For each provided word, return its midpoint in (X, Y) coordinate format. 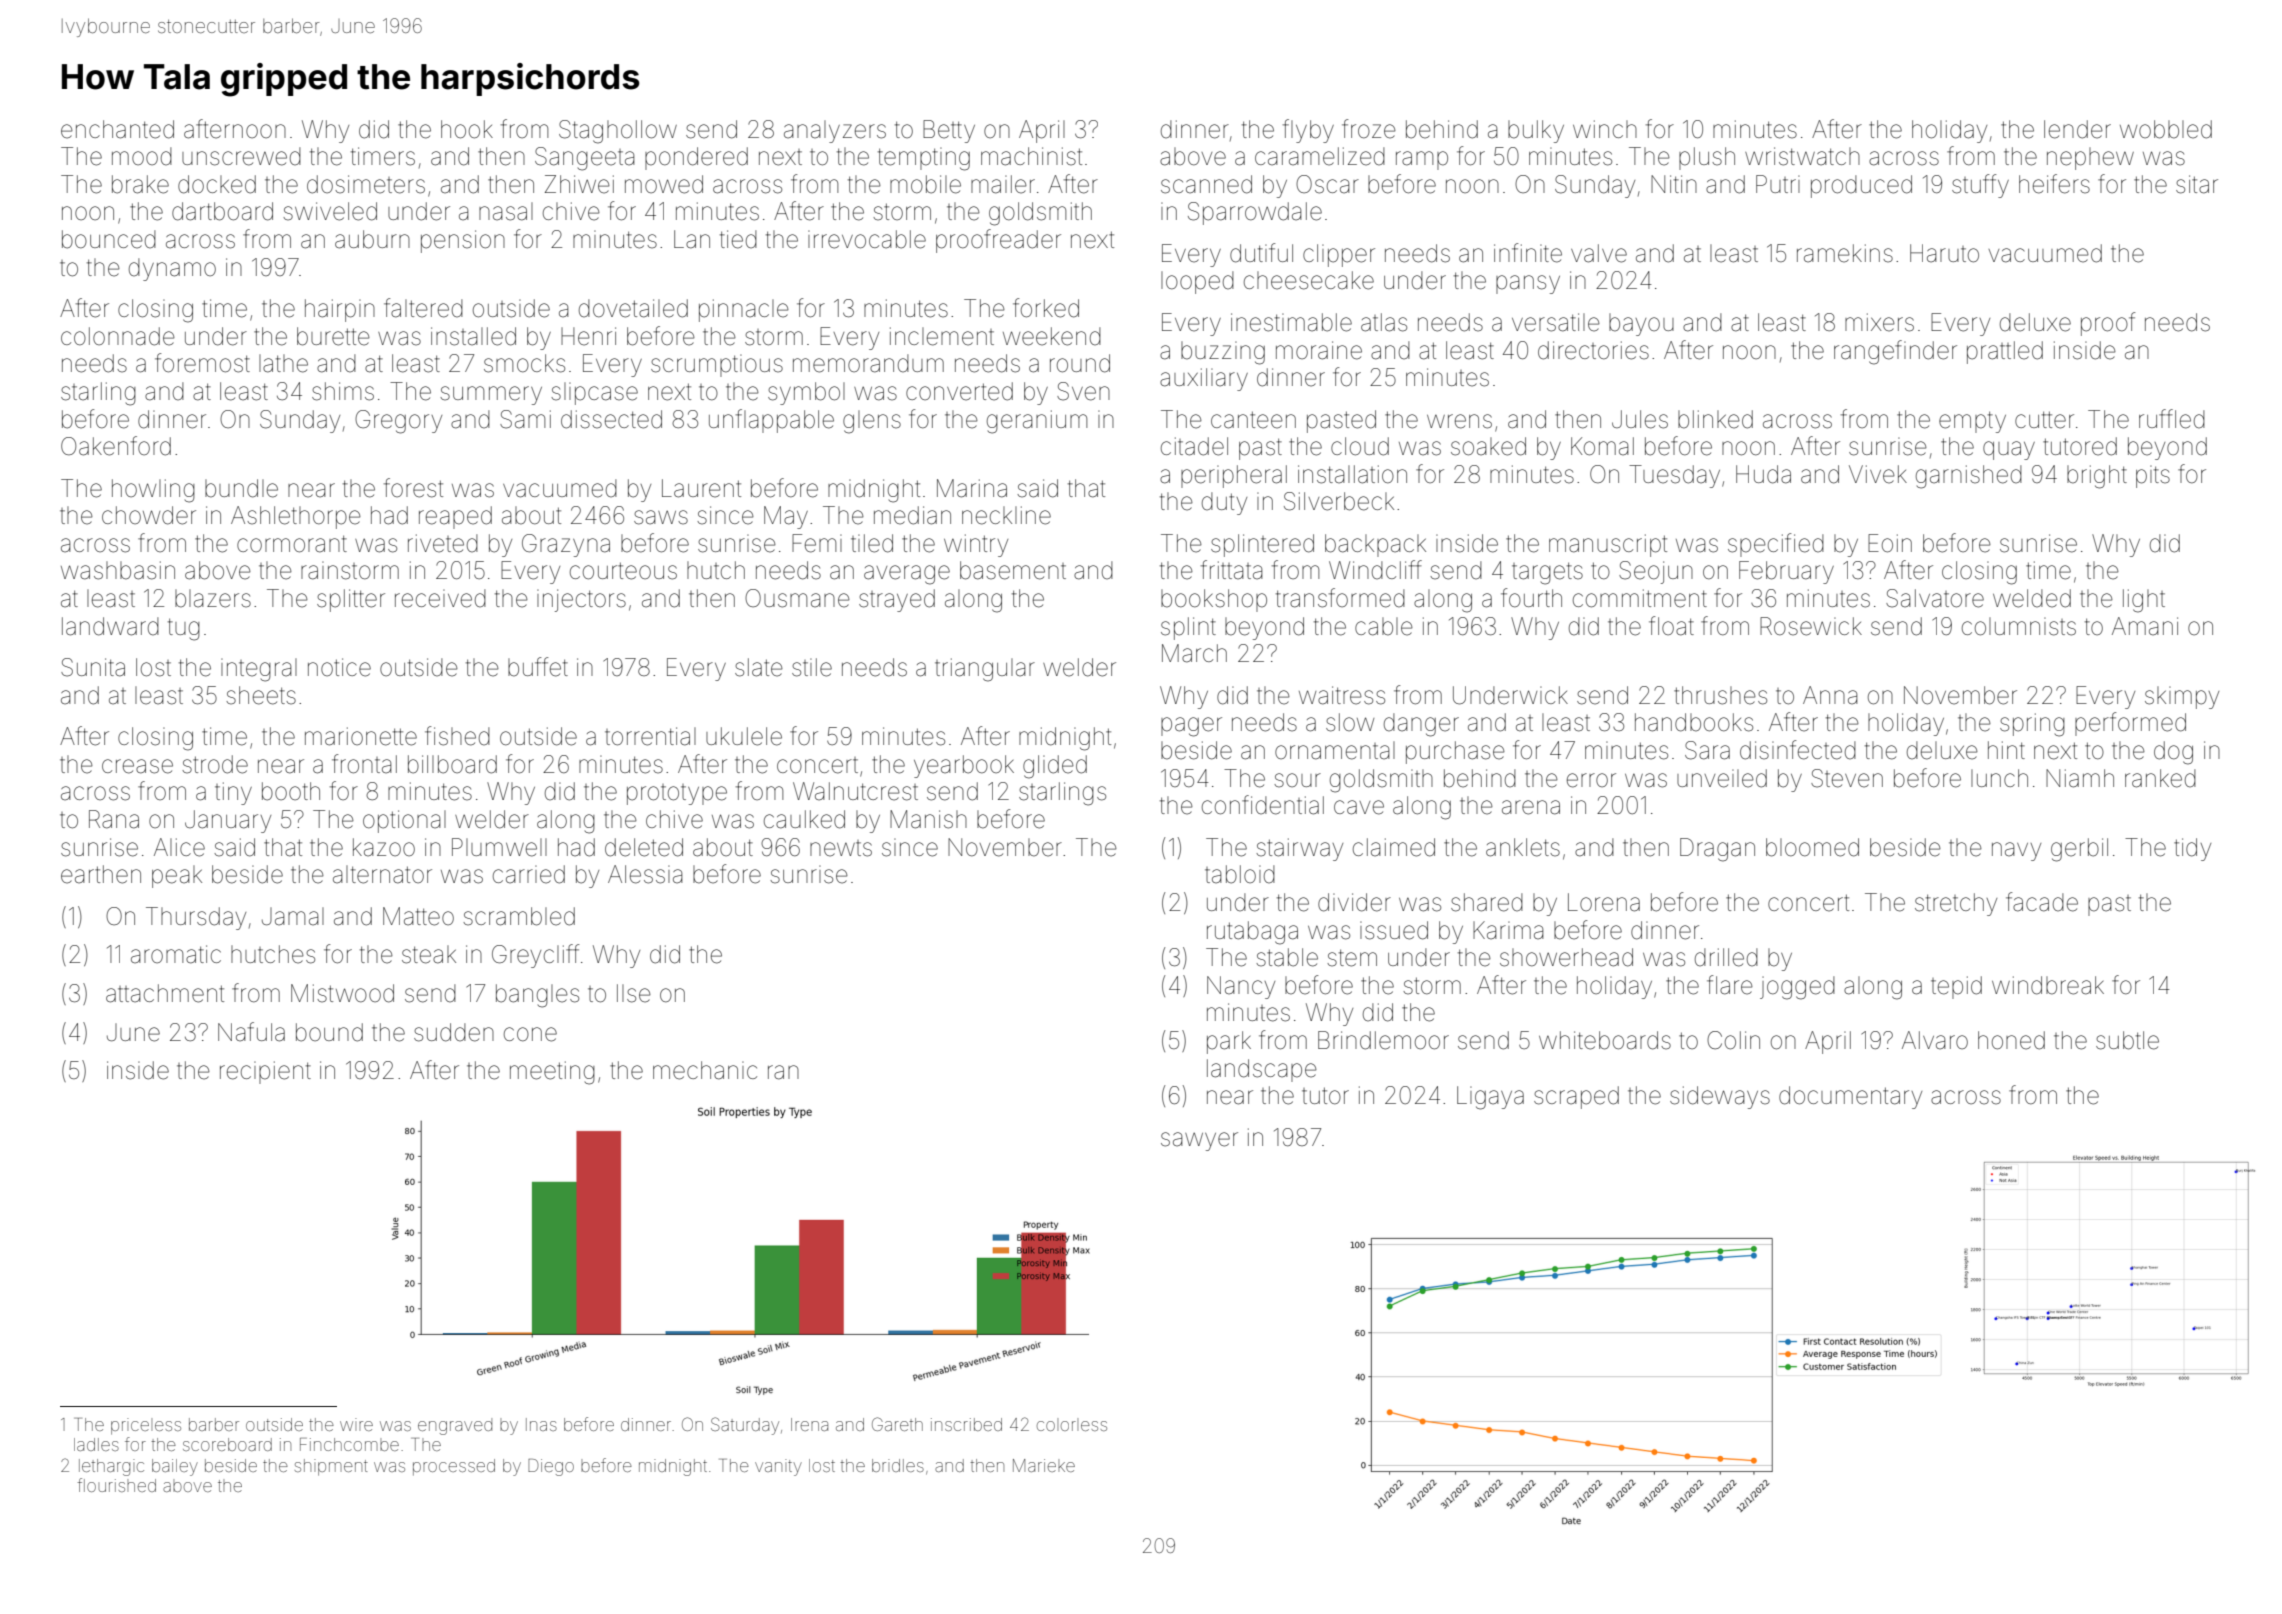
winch (1605, 129)
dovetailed (633, 308)
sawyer (1199, 1141)
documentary (1850, 1097)
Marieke (1044, 1465)
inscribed (966, 1424)
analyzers (835, 131)
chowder (149, 515)
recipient (265, 1072)
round (1080, 363)
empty (1972, 422)
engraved (455, 1426)
